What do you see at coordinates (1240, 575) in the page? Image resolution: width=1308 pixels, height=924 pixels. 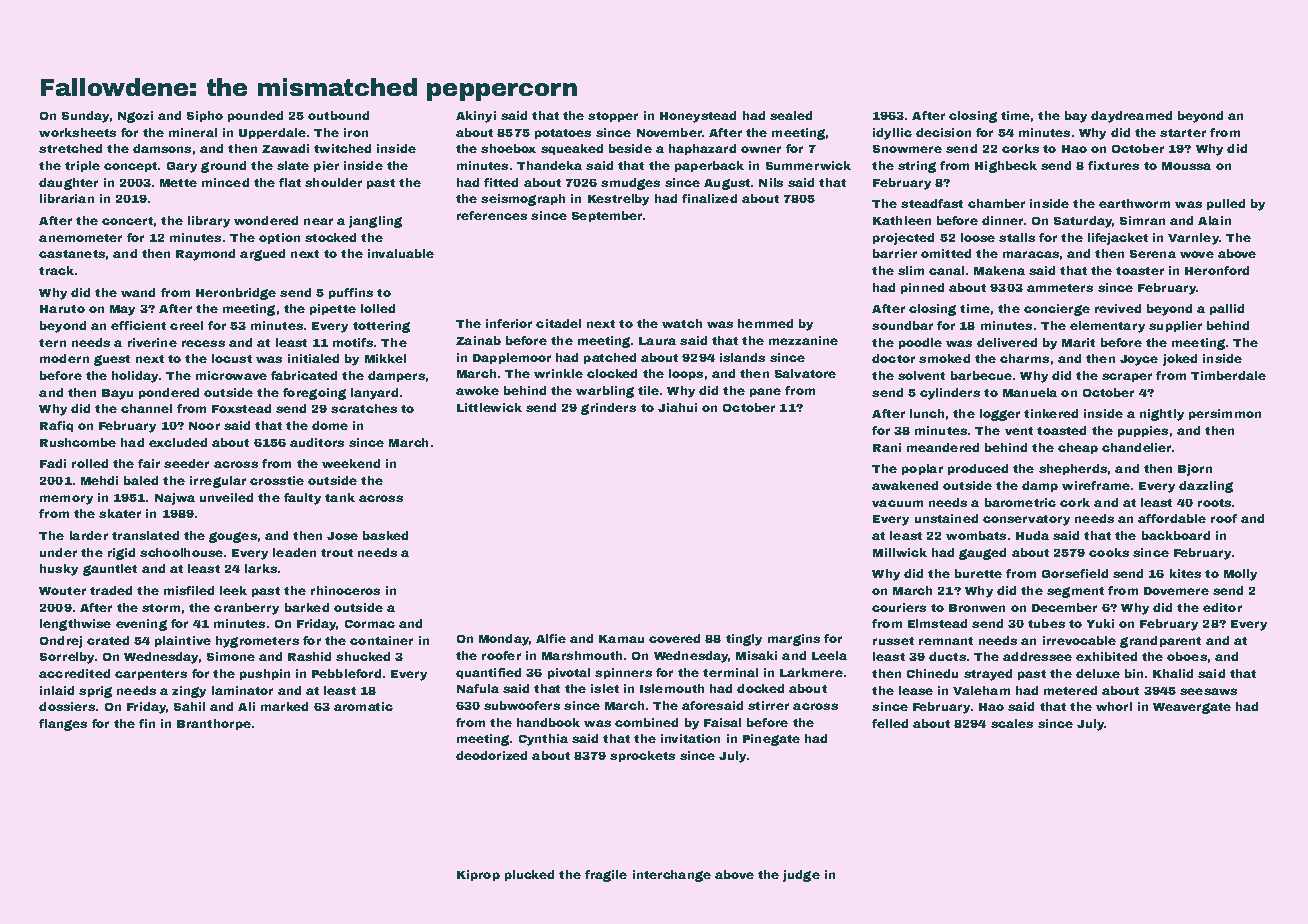 I see `Molly` at bounding box center [1240, 575].
